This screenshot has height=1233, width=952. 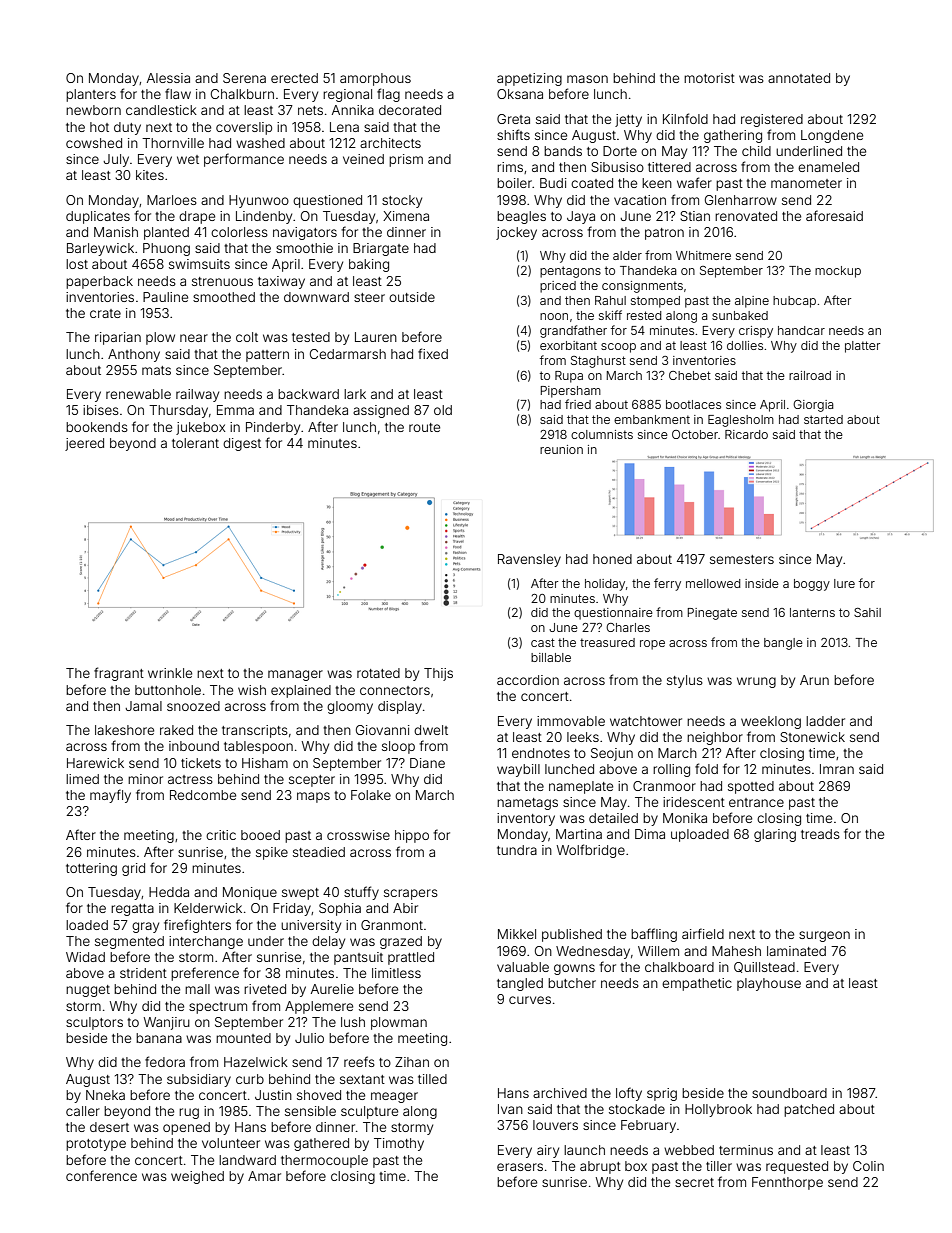 What do you see at coordinates (127, 128) in the screenshot?
I see `duty` at bounding box center [127, 128].
